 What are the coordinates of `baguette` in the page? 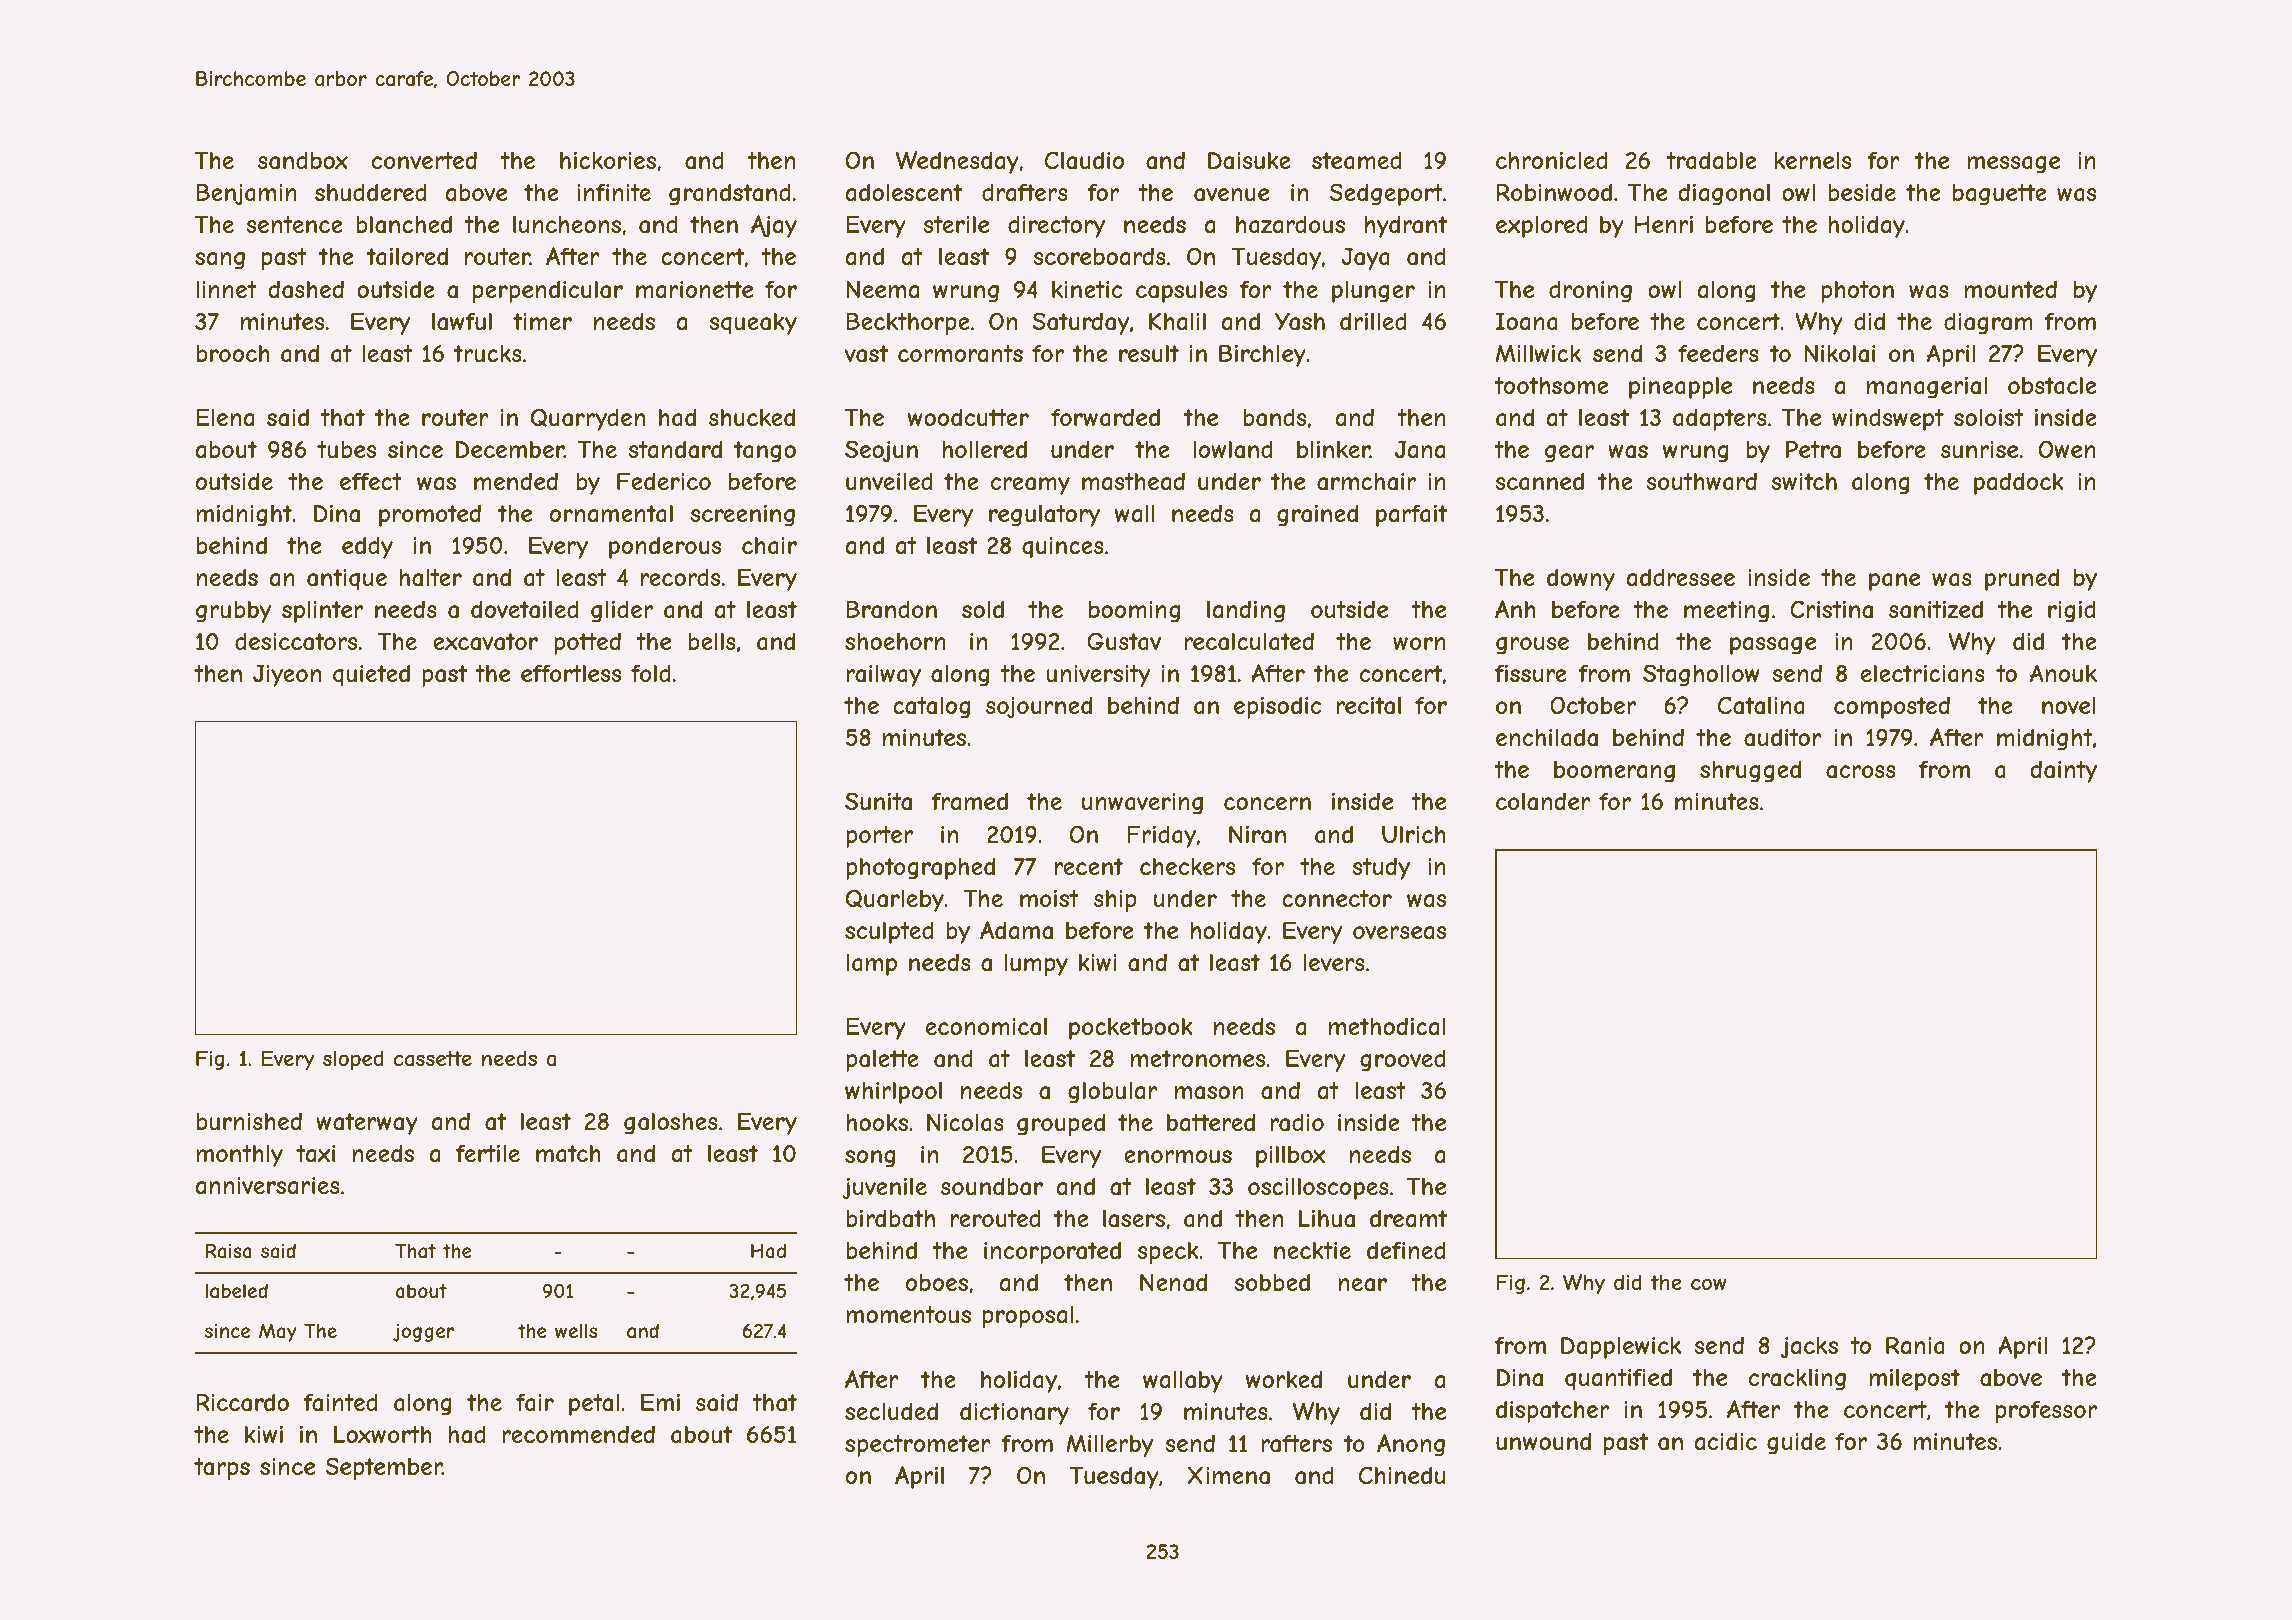 It's located at (2000, 195).
